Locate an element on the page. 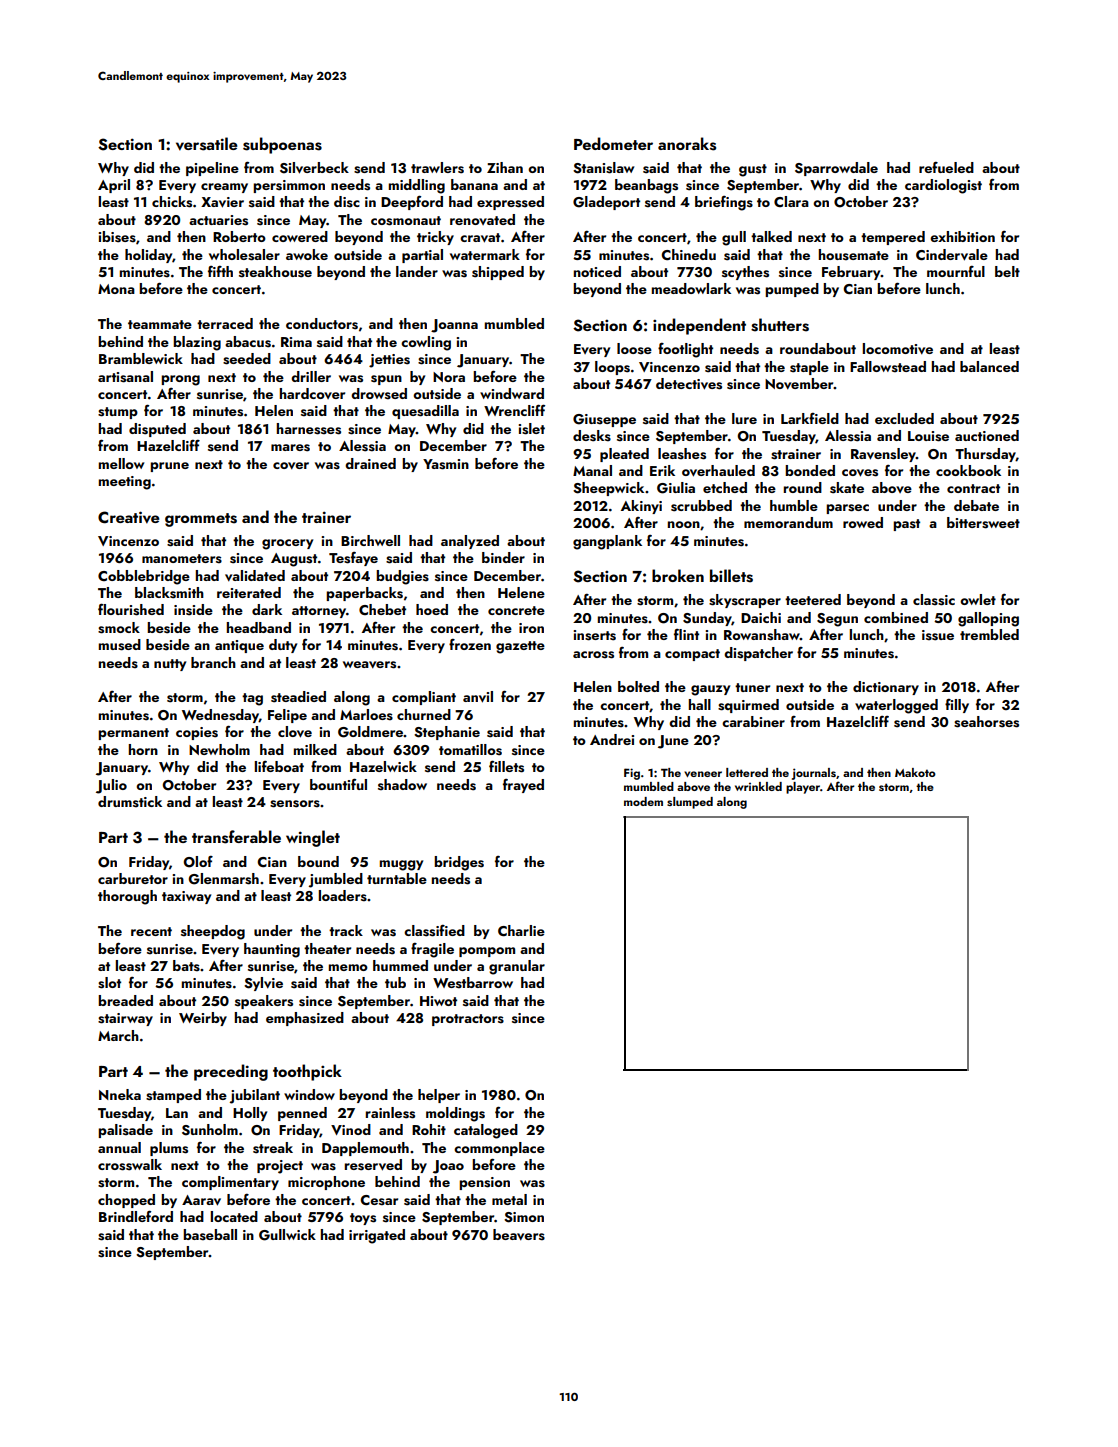  commonplace is located at coordinates (499, 1149).
